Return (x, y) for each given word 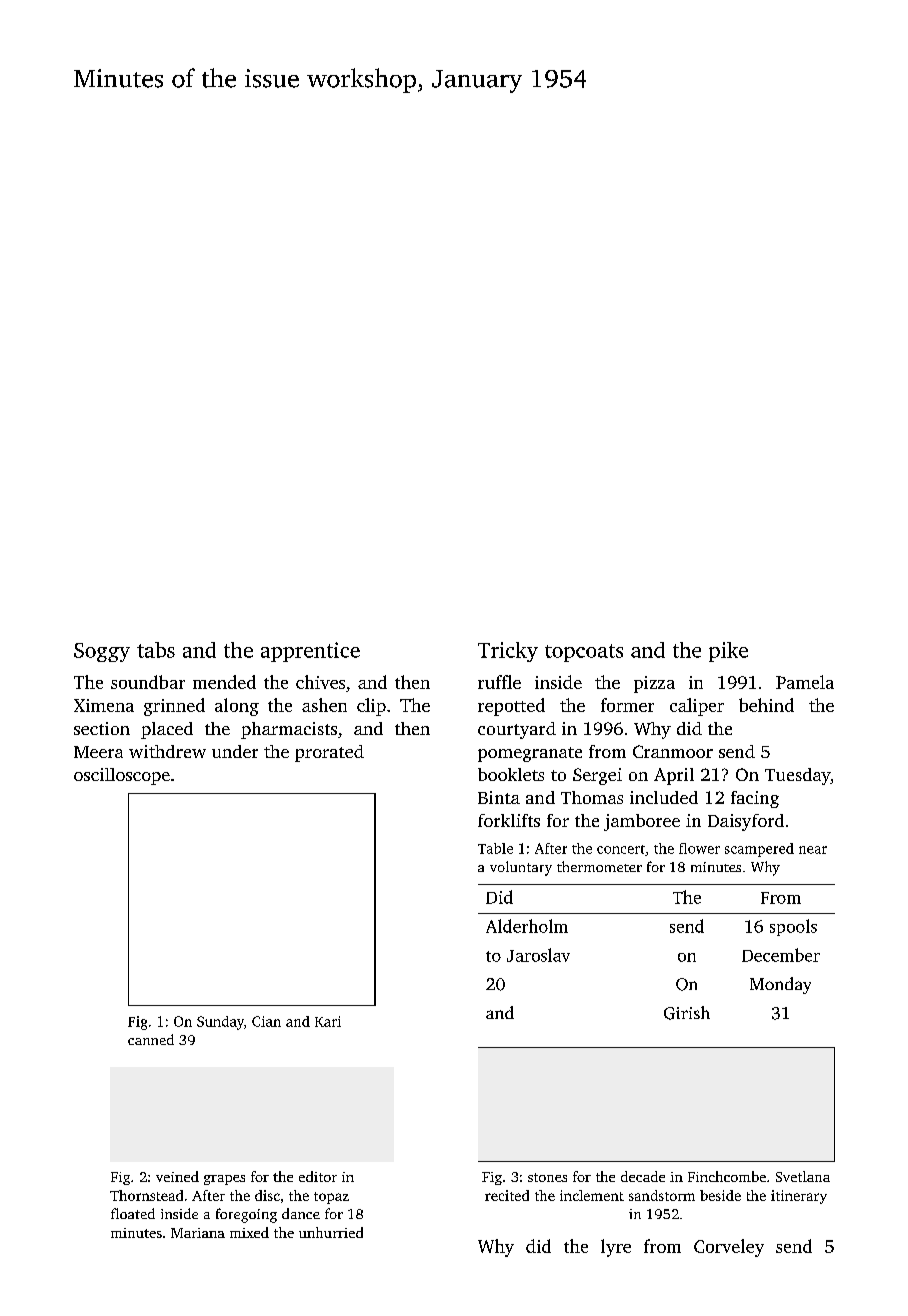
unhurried (331, 1232)
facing (755, 799)
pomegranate (530, 754)
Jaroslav (538, 955)
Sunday (220, 1023)
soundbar (148, 682)
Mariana (198, 1233)
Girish (687, 1013)
